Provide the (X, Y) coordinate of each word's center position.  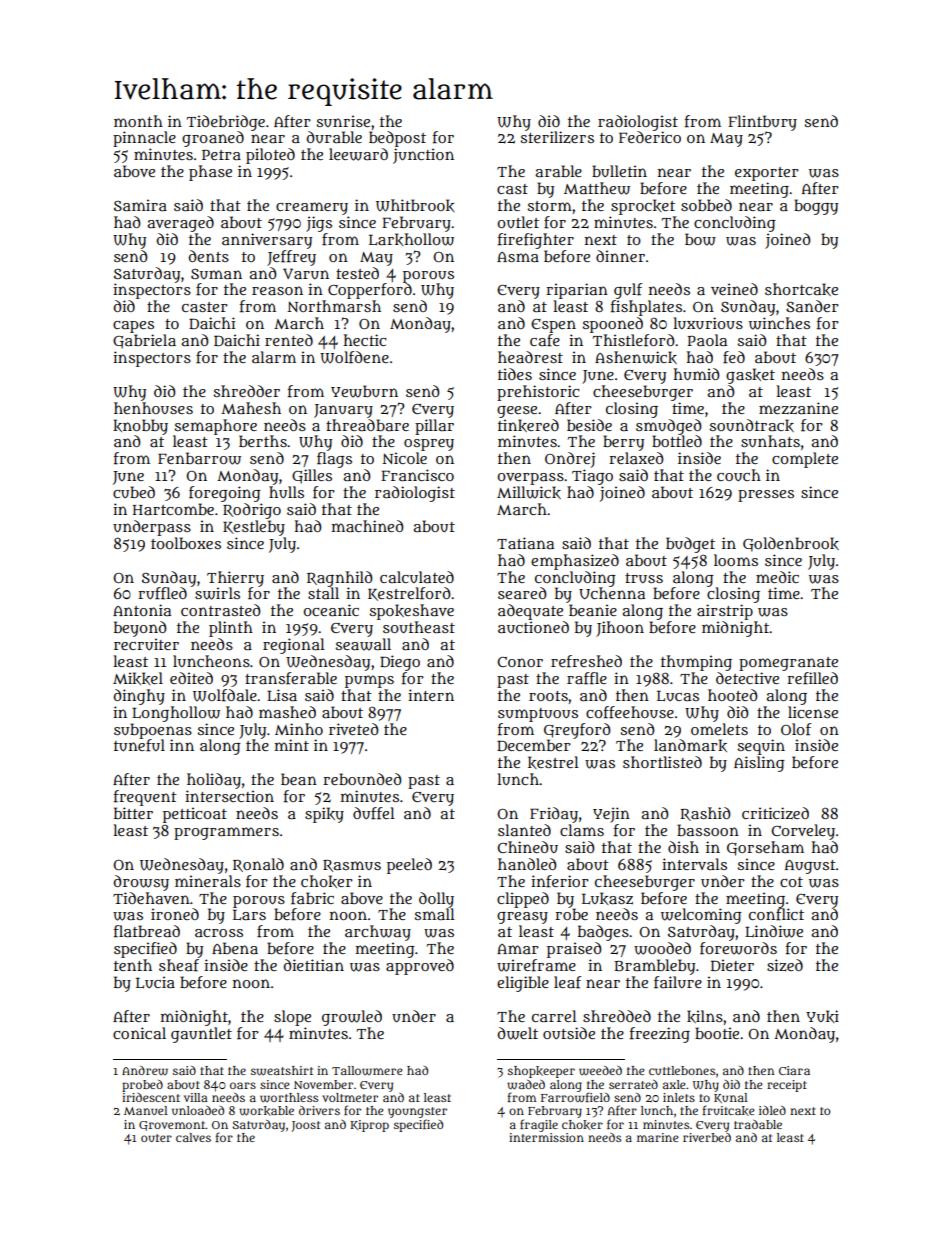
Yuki (822, 1016)
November (323, 1084)
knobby (140, 427)
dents (209, 256)
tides (515, 374)
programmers (226, 833)
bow (700, 239)
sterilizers (557, 137)
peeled (409, 866)
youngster (417, 1112)
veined (734, 289)
